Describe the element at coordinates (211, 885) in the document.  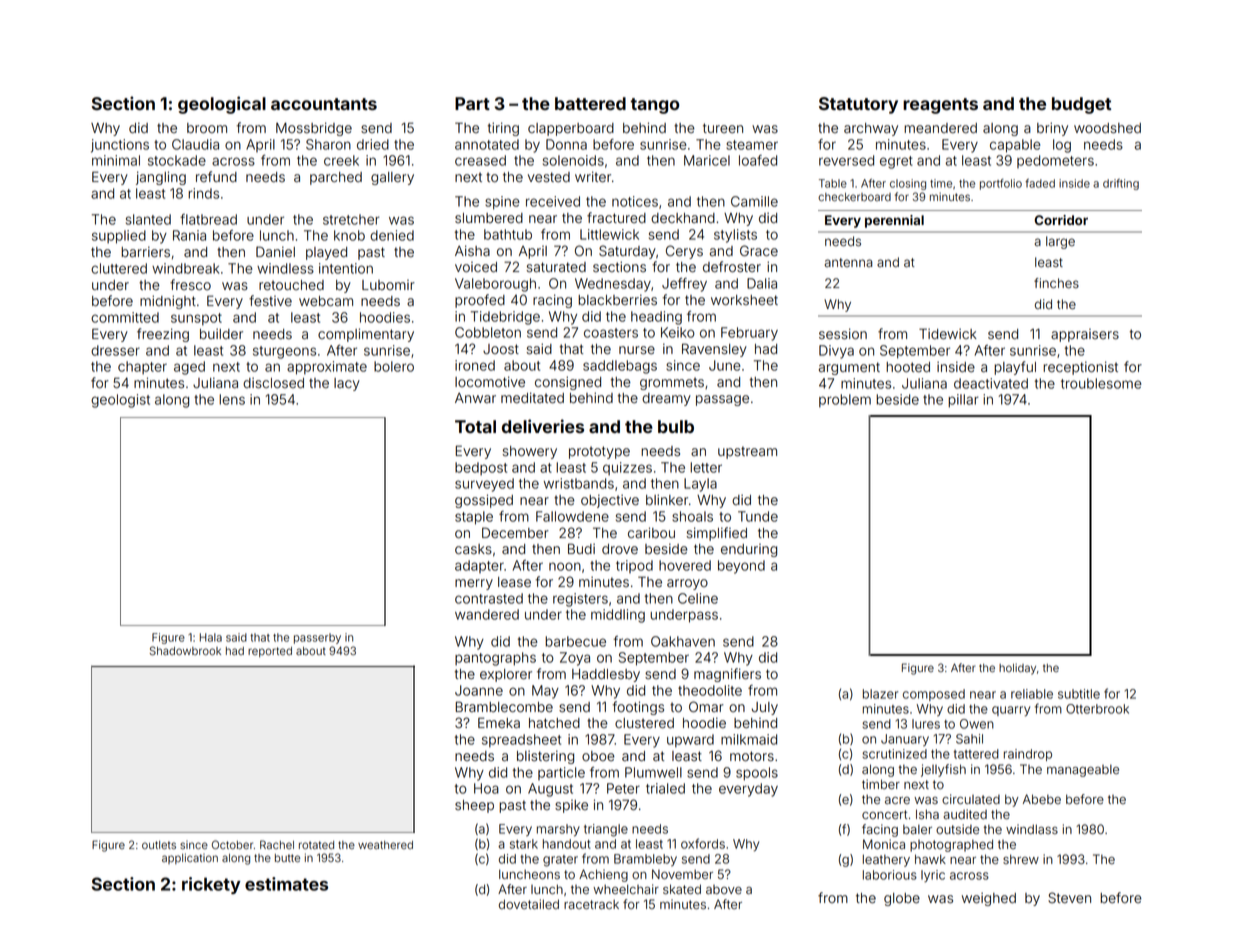
I see `rickety` at that location.
